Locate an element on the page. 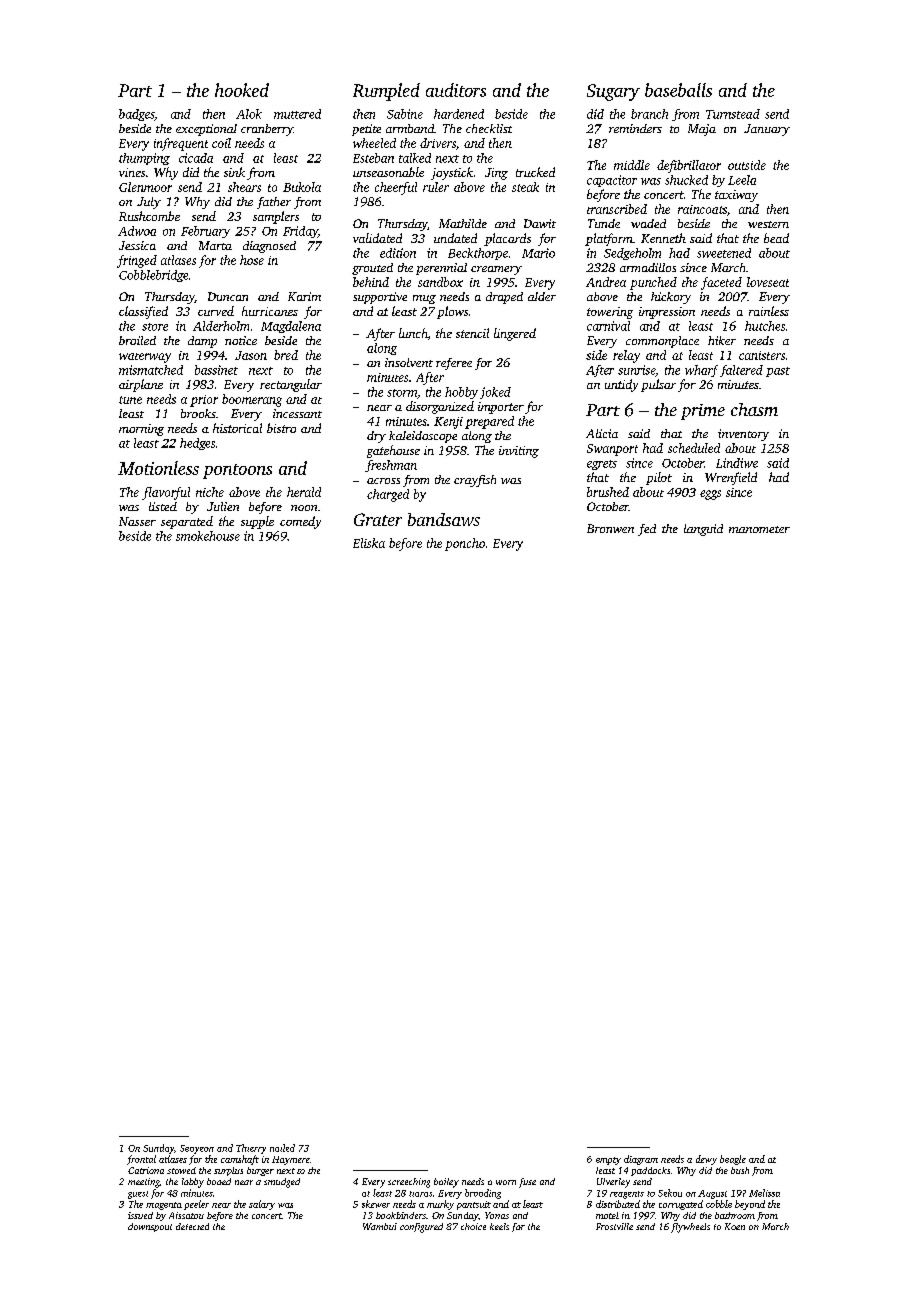 This page has height=1316, width=908. trucked is located at coordinates (535, 172).
